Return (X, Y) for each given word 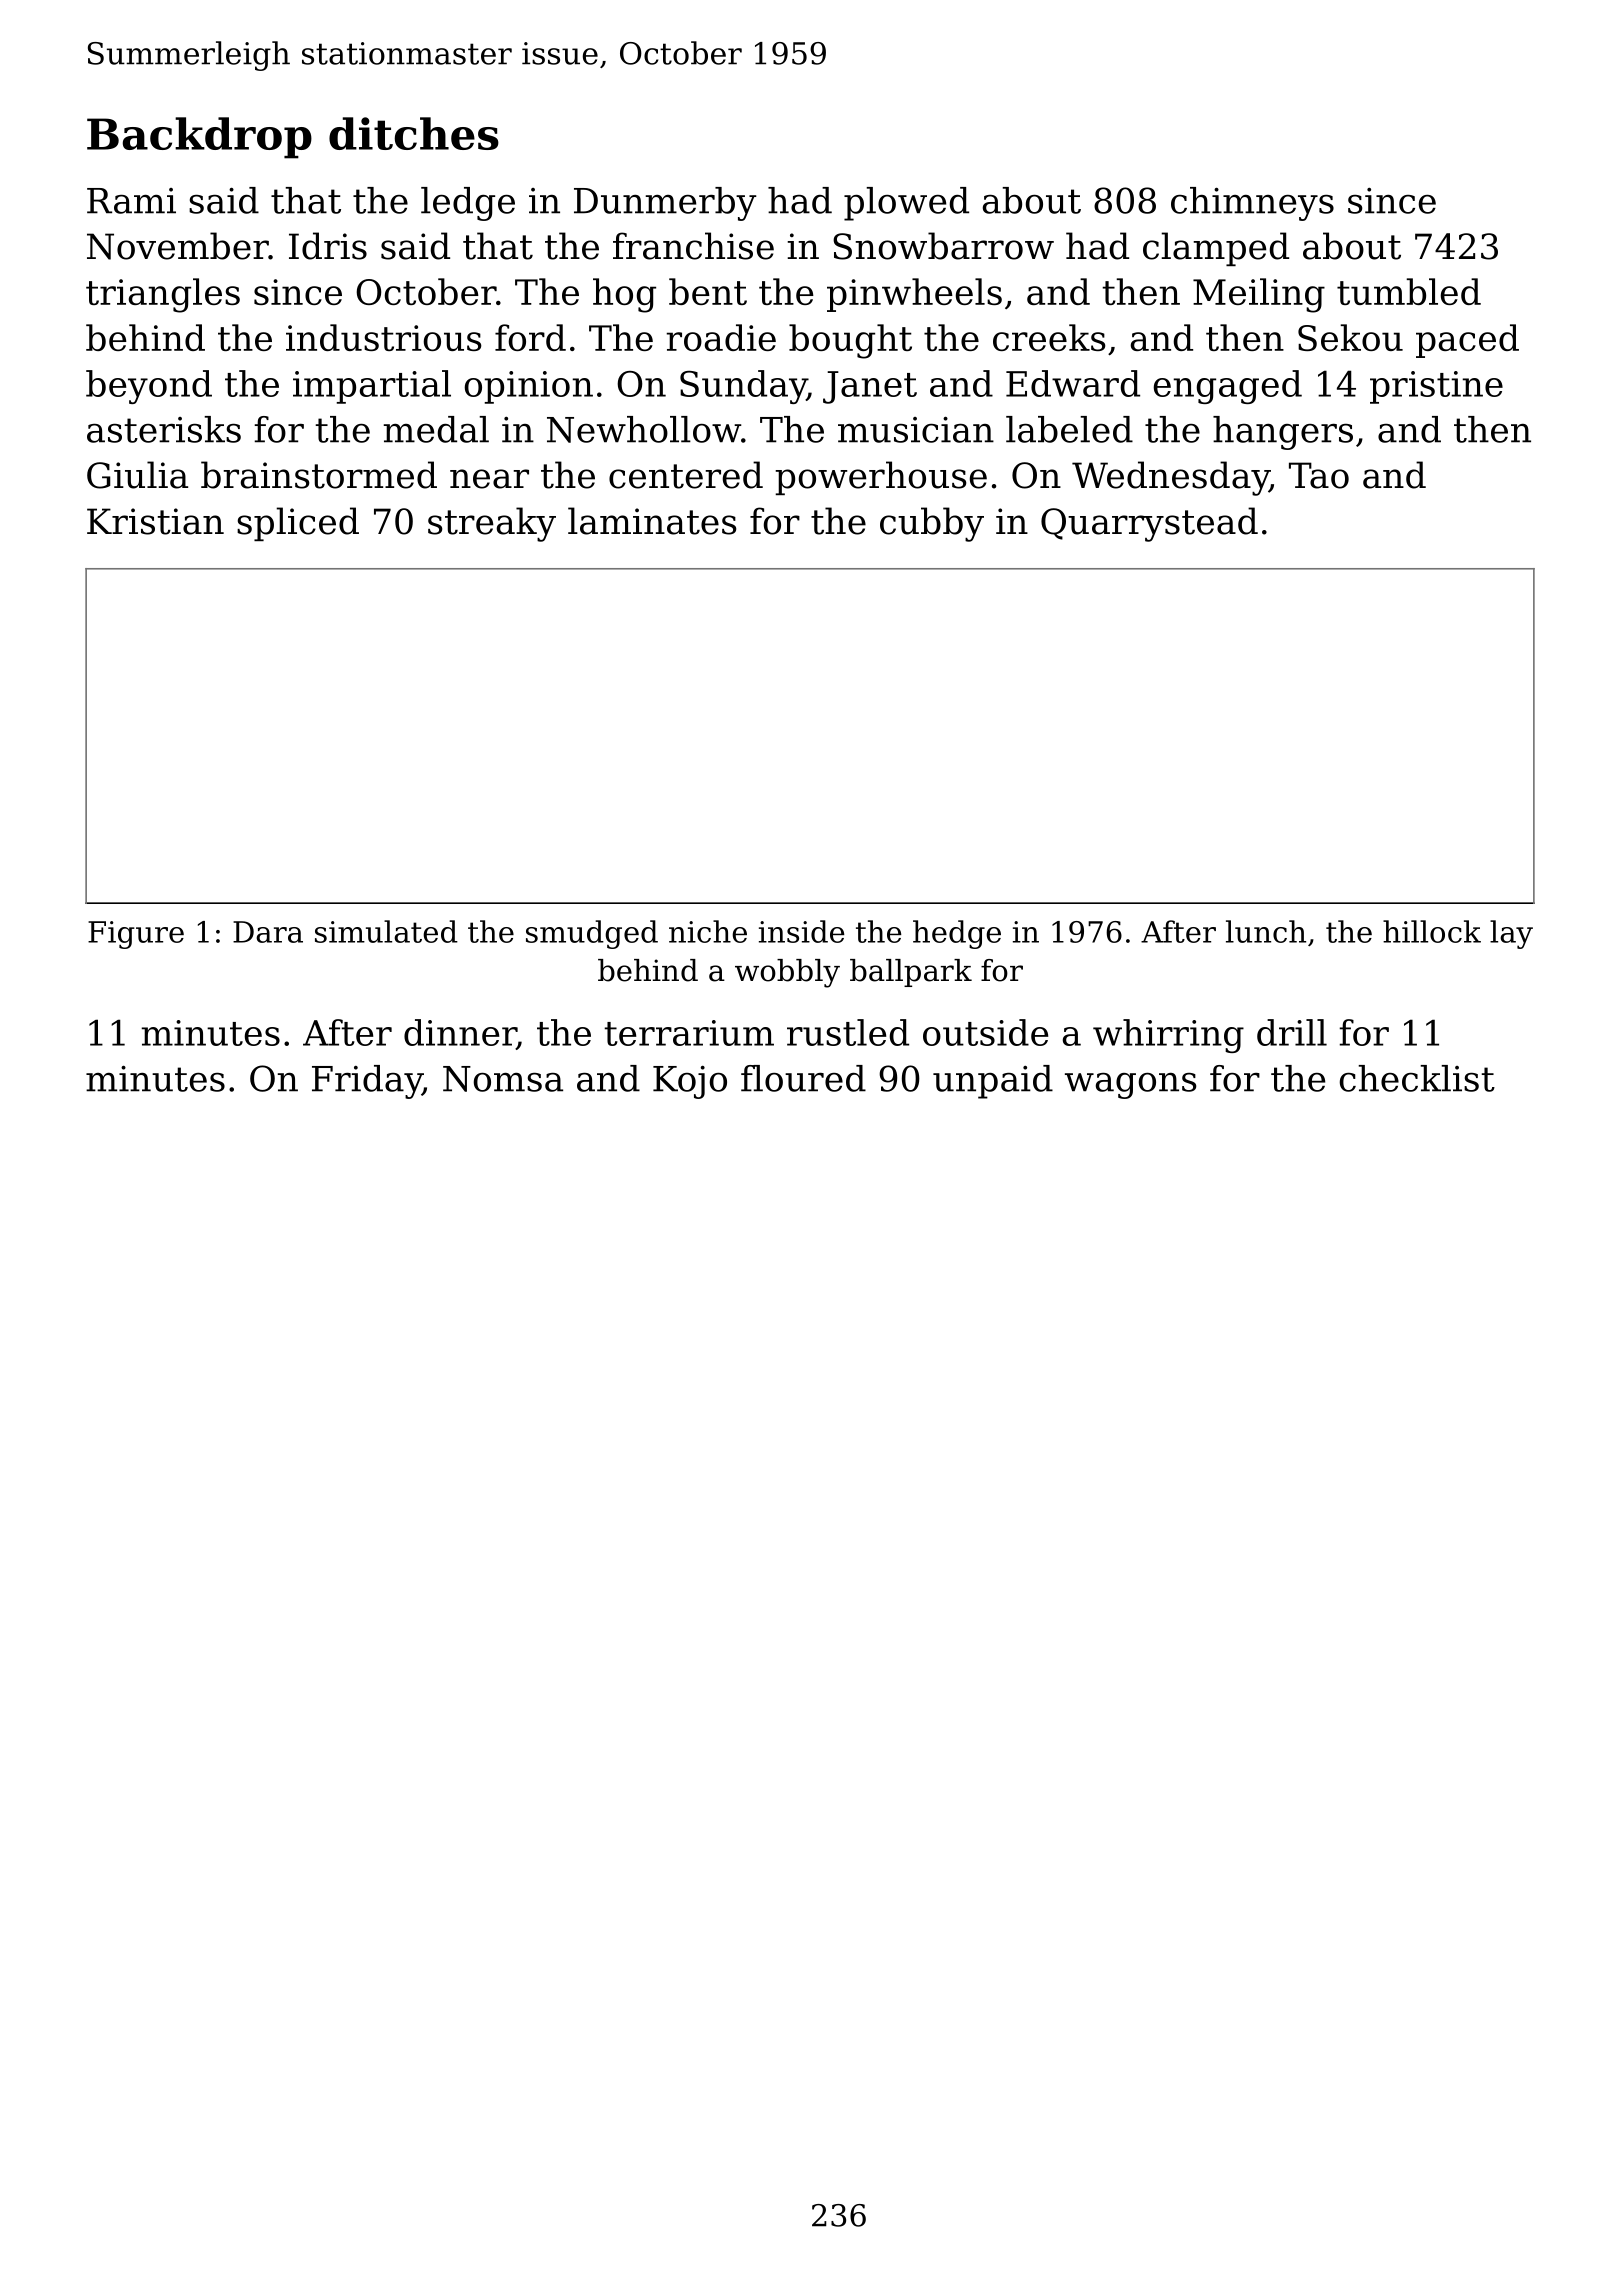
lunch (1266, 931)
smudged (592, 934)
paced (1467, 341)
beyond (149, 387)
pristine (1436, 387)
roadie (721, 337)
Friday (367, 1082)
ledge (468, 204)
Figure (136, 935)
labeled (1069, 429)
